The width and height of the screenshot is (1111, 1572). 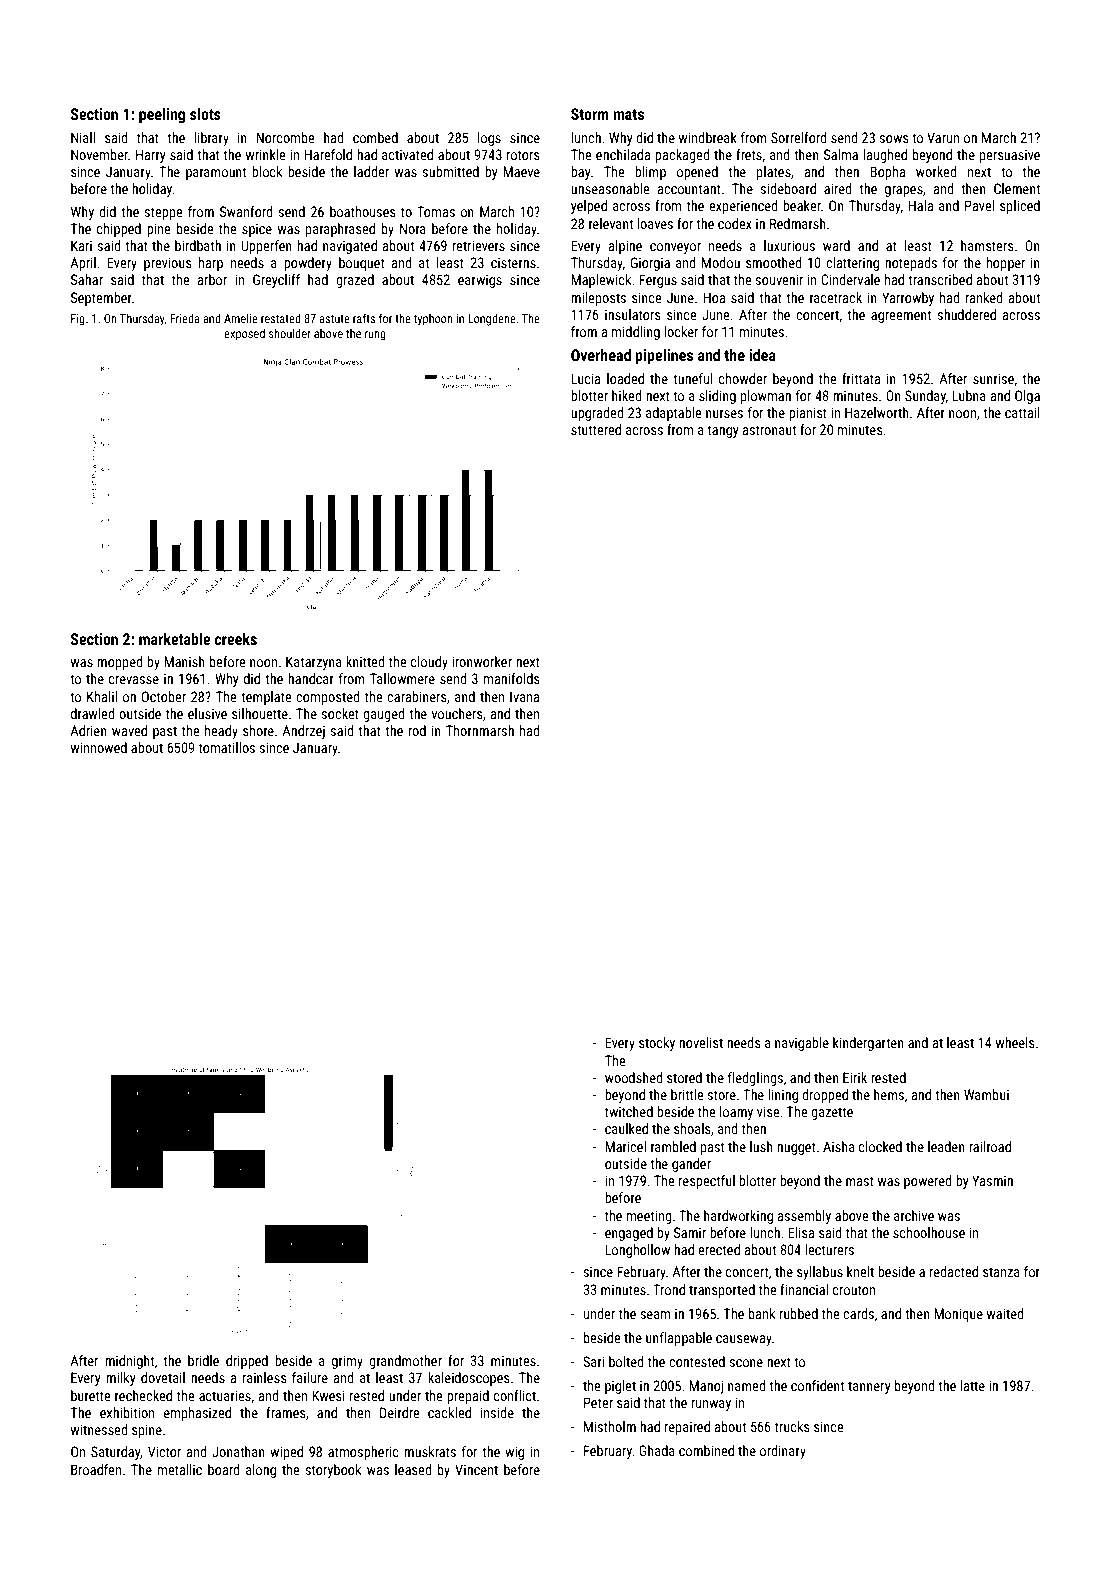 I want to click on sunrise, so click(x=993, y=378).
